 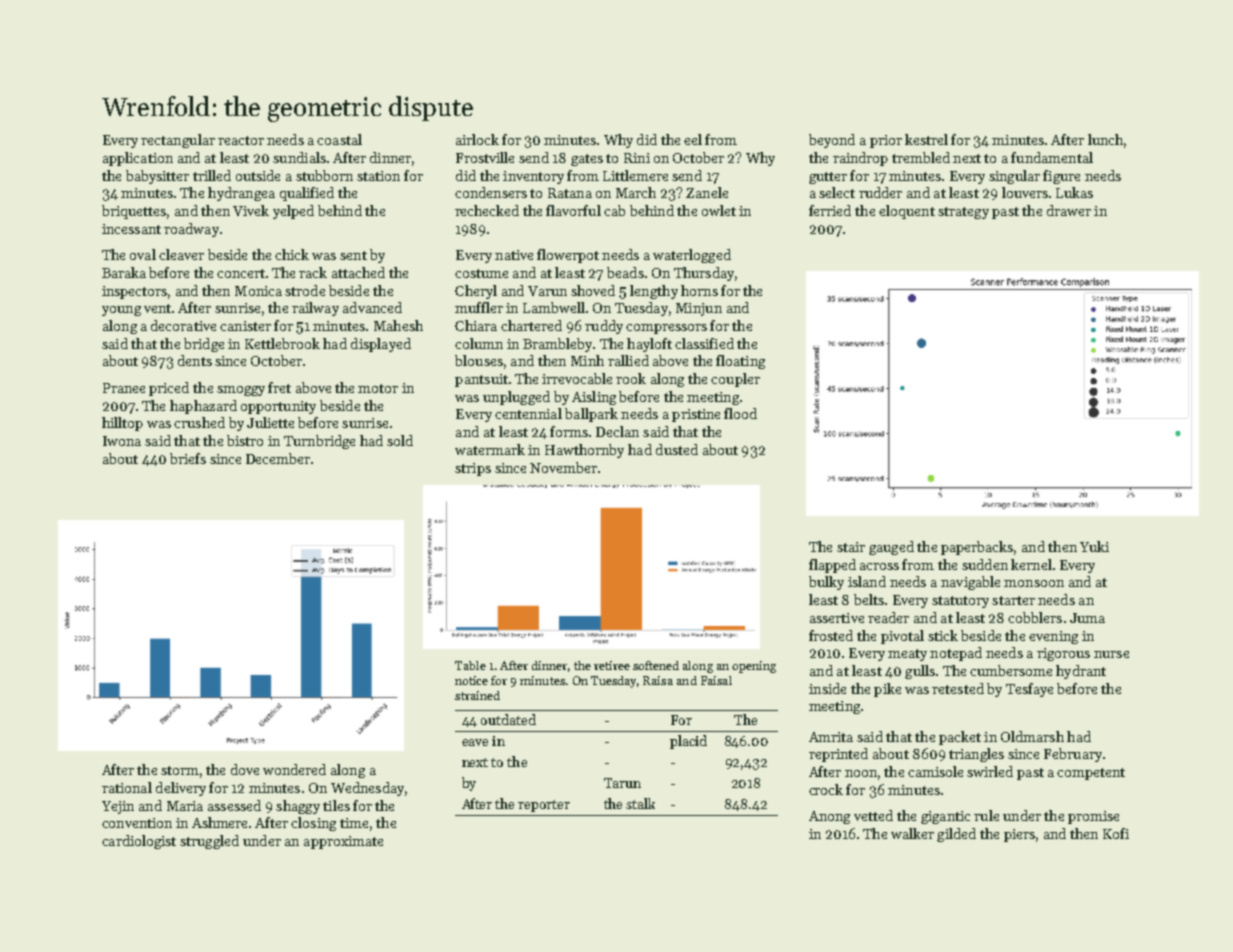 I want to click on Faisal, so click(x=716, y=680).
